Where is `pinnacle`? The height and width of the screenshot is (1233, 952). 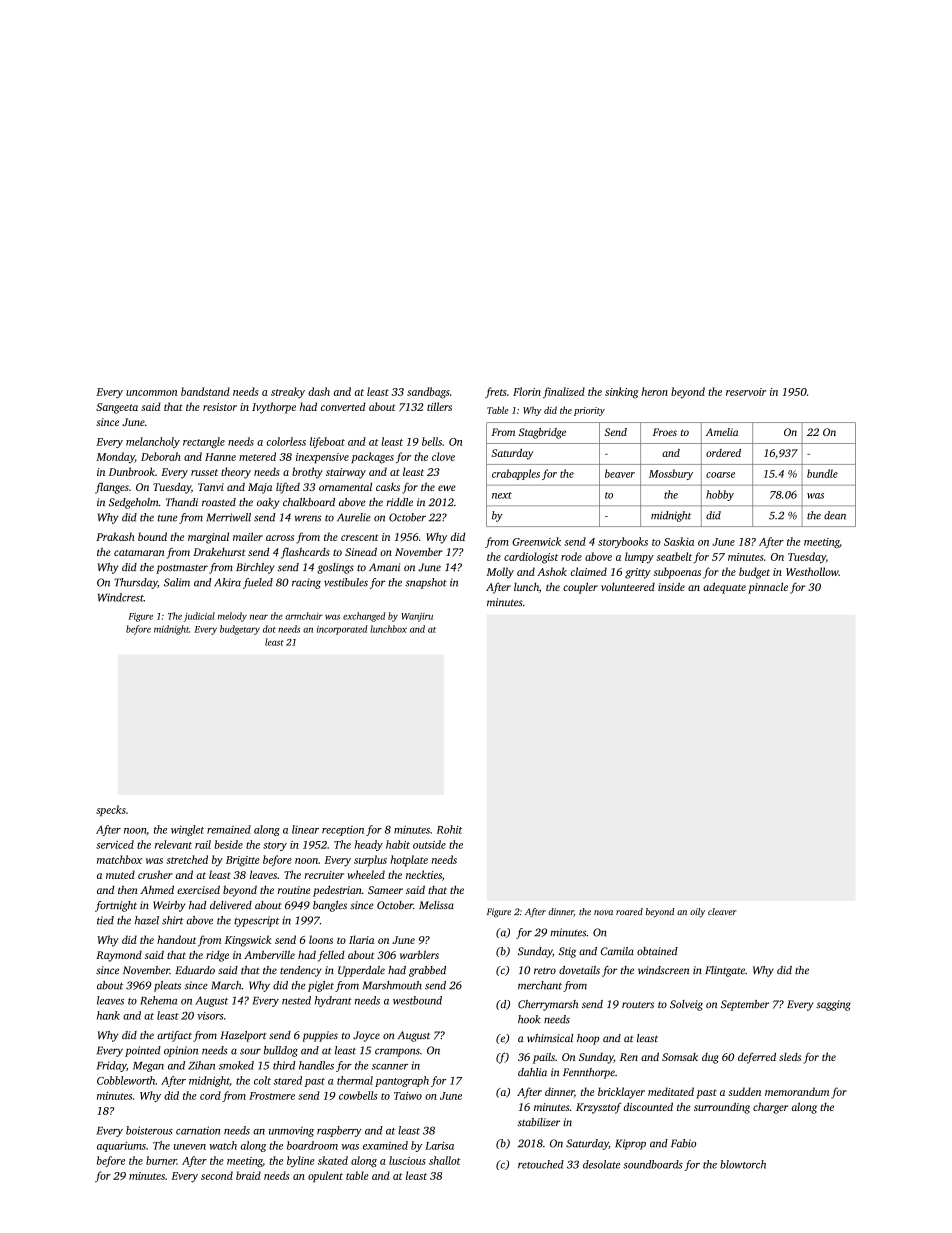 pinnacle is located at coordinates (768, 588).
